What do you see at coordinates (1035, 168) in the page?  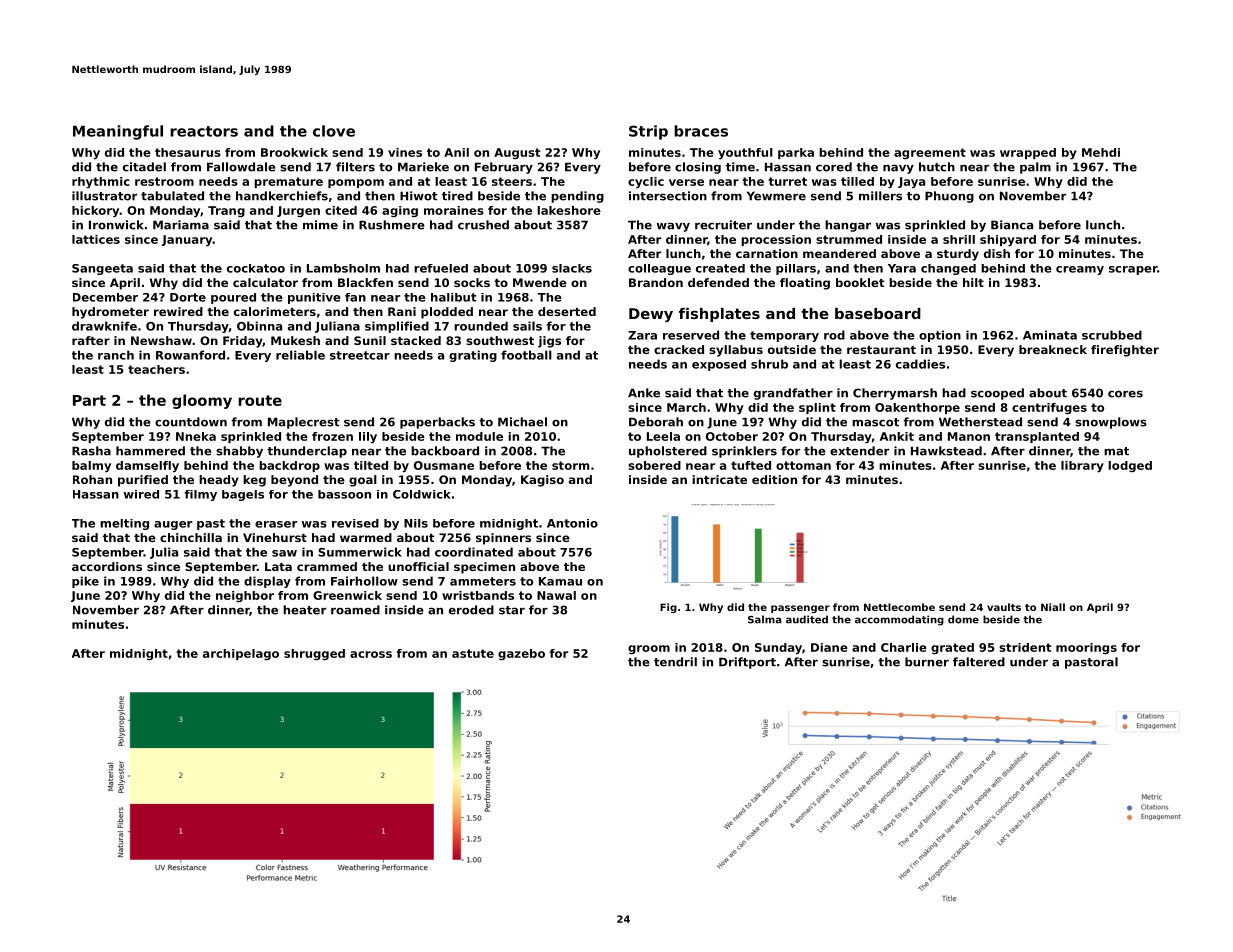 I see `palm` at bounding box center [1035, 168].
